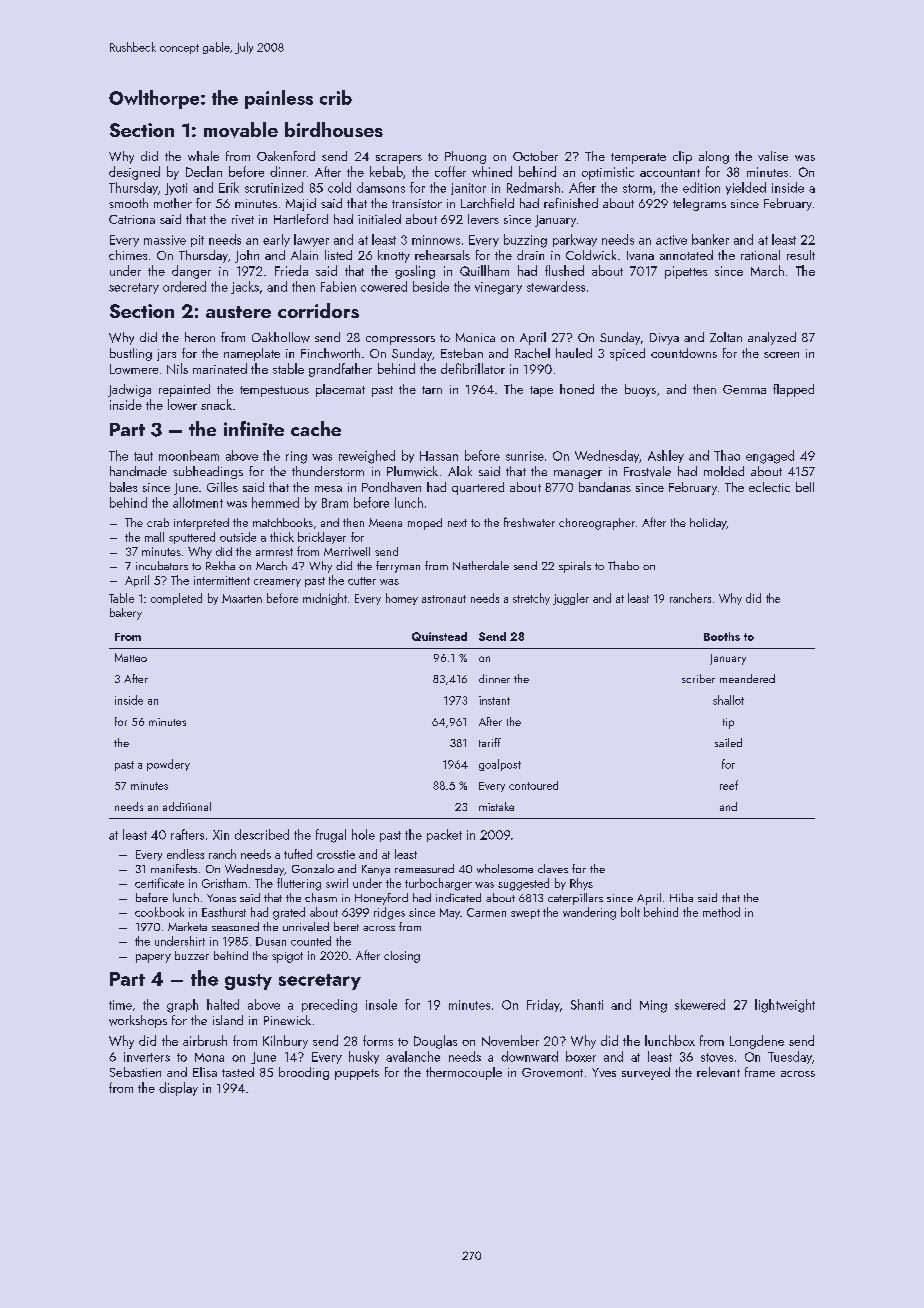  What do you see at coordinates (444, 835) in the image?
I see `packet` at bounding box center [444, 835].
